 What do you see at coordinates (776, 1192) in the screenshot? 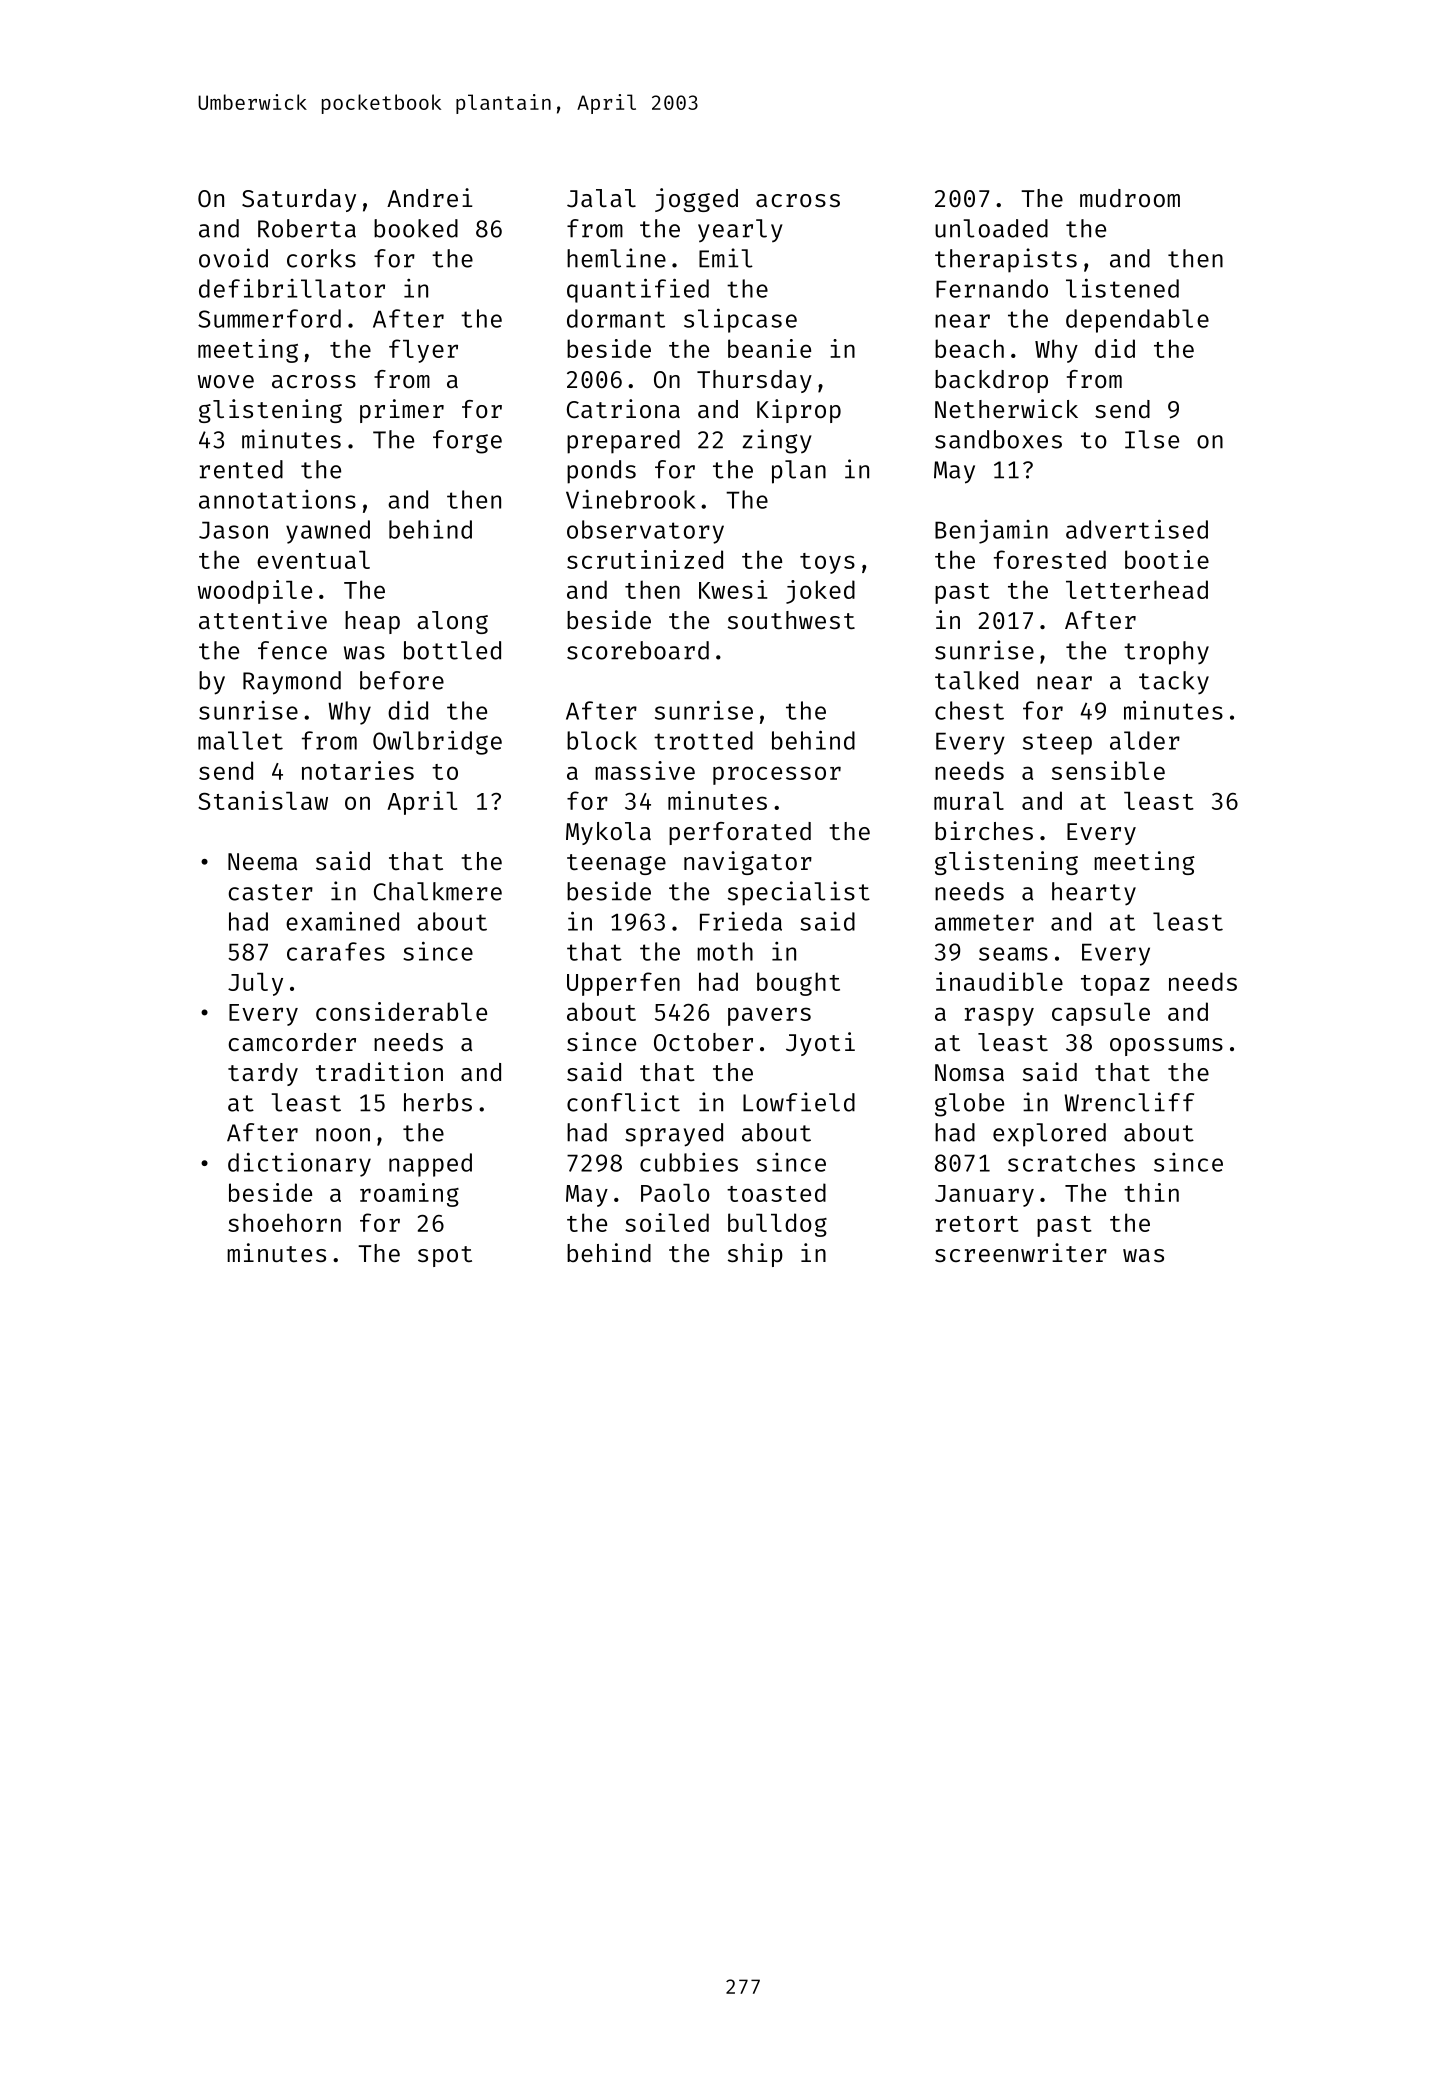
I see `toasted` at bounding box center [776, 1192].
